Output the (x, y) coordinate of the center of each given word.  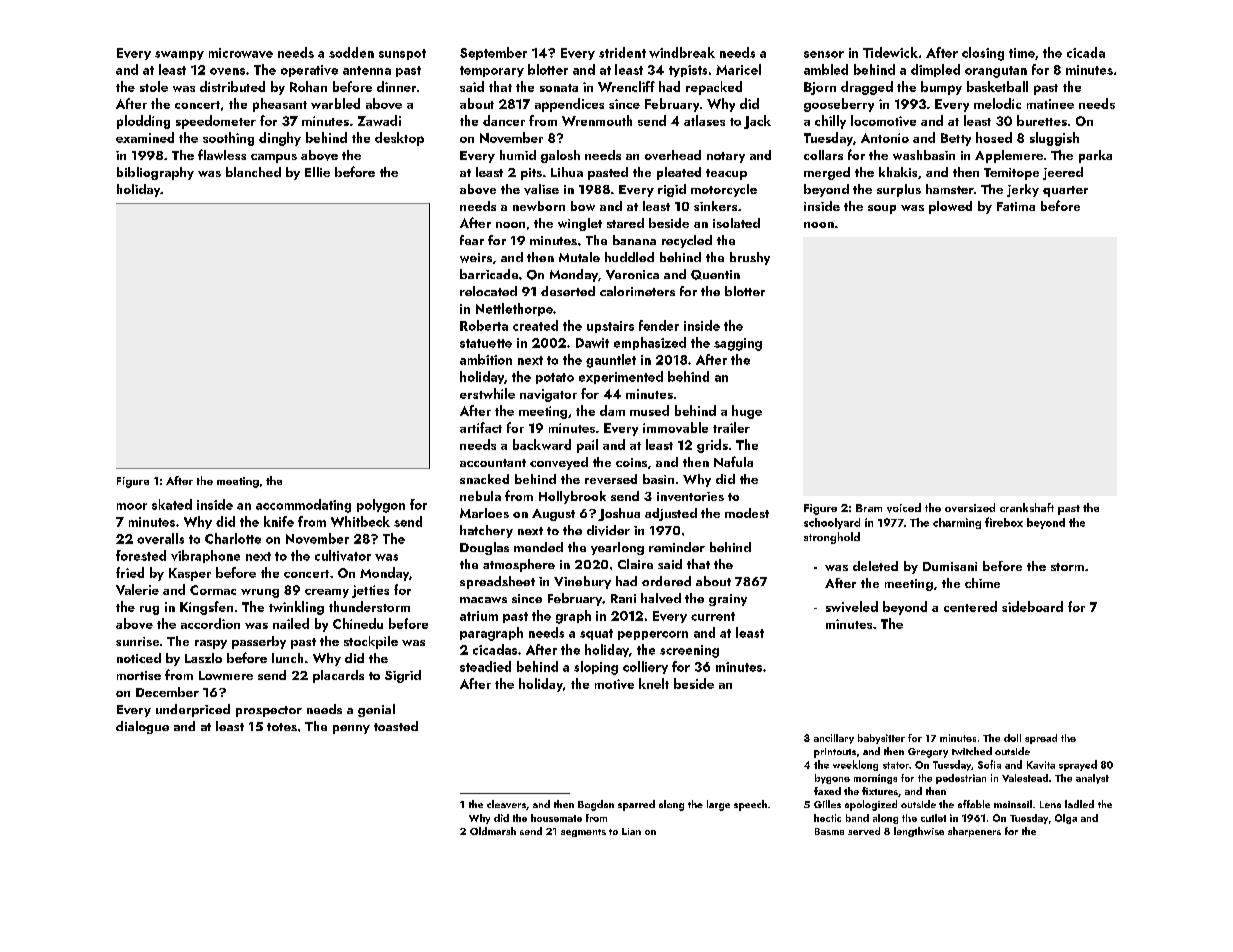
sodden (351, 52)
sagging (738, 344)
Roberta (484, 325)
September (493, 53)
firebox (1004, 522)
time (1022, 53)
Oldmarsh (493, 831)
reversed (611, 479)
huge (747, 412)
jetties (370, 591)
